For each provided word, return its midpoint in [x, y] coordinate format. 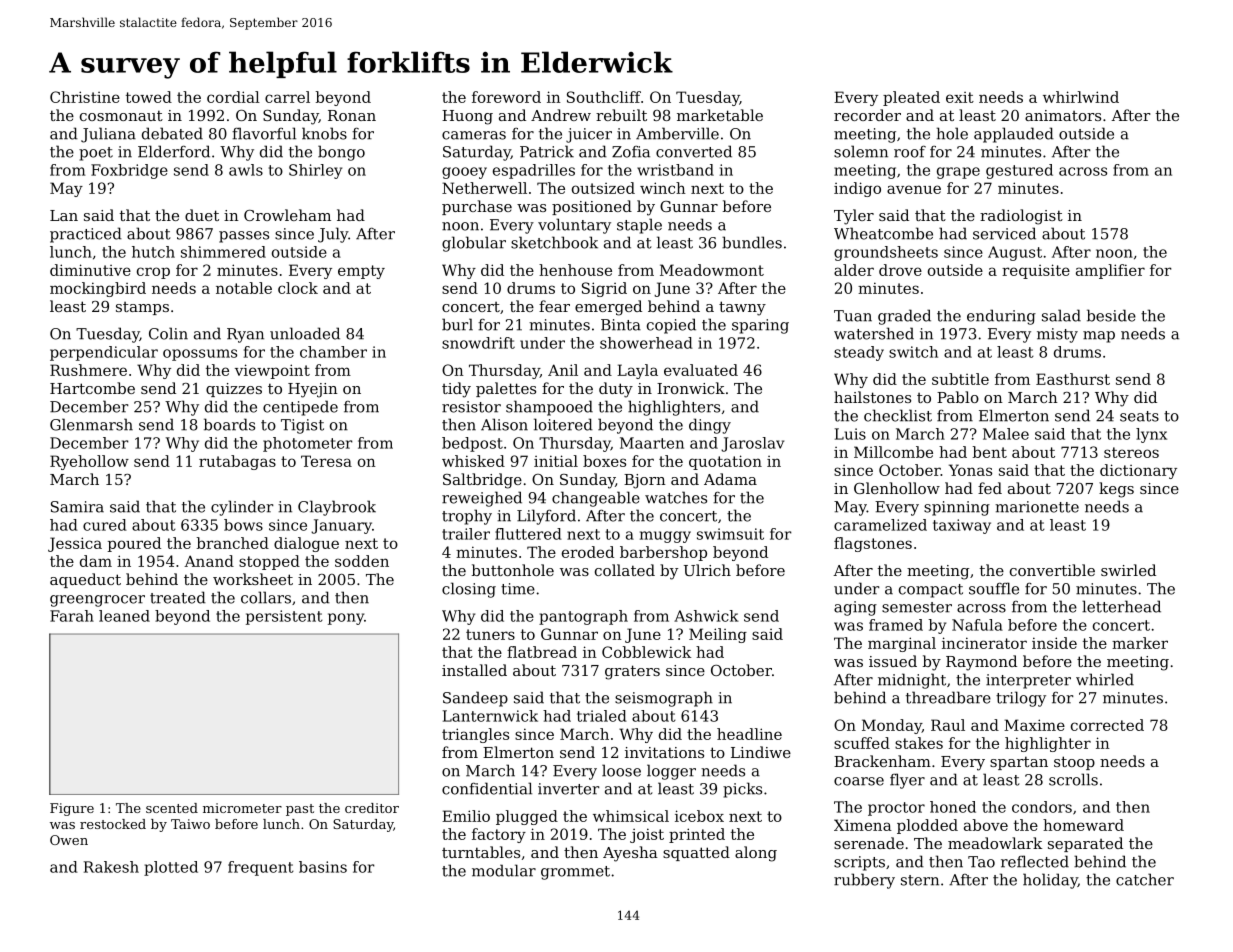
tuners [490, 634]
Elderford [174, 151]
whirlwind [1081, 97]
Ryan [245, 335]
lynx [1151, 435]
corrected [1107, 725]
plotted [171, 868]
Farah [72, 616]
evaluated [701, 370]
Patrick [547, 151]
